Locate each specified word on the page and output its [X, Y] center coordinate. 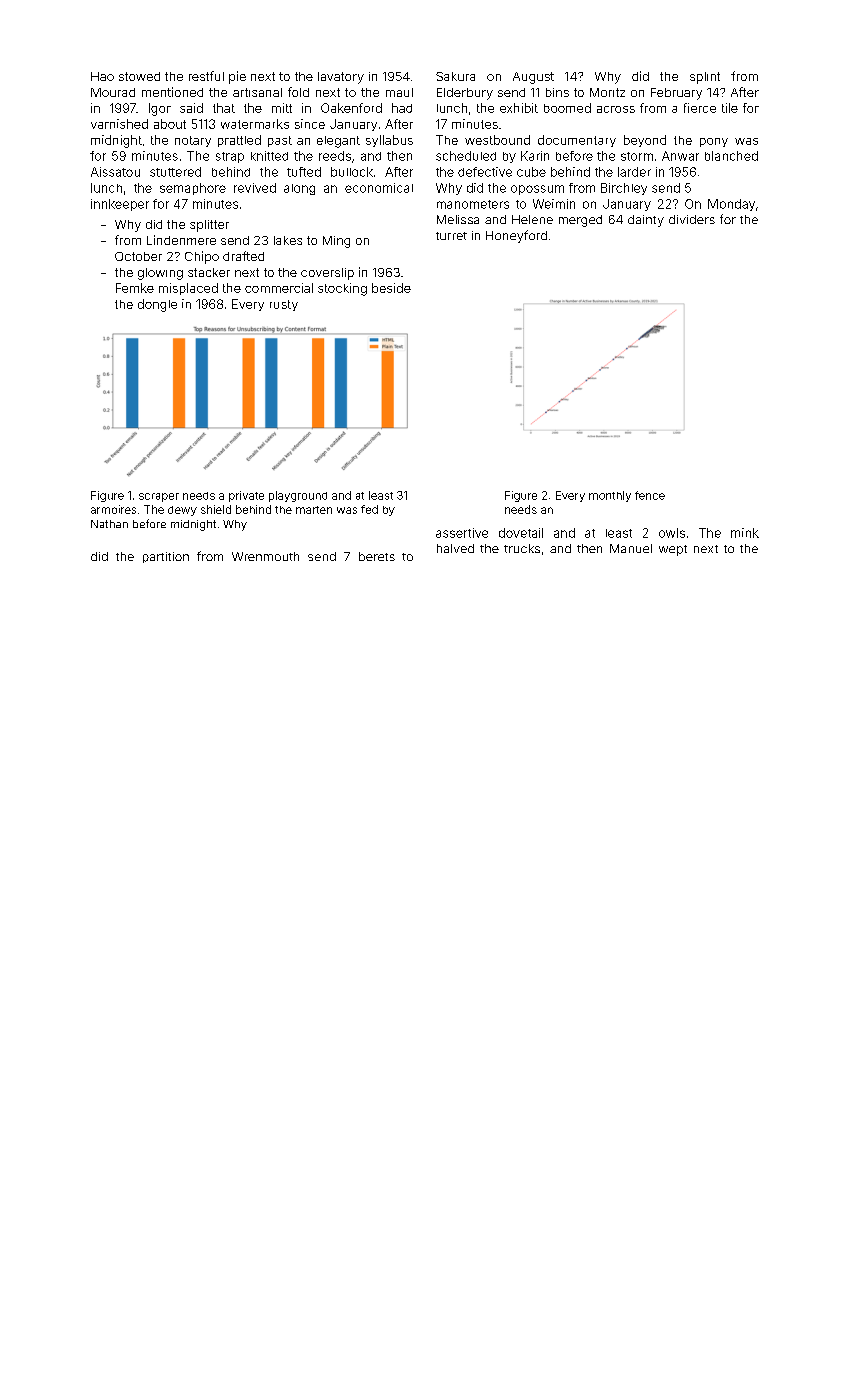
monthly [610, 496]
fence [650, 495]
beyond [645, 141]
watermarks [255, 124]
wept [673, 550]
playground [298, 496]
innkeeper [120, 205]
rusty [284, 305]
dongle [157, 305]
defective [485, 172]
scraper [159, 497]
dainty [646, 221]
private [246, 496]
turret [451, 236]
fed [369, 509]
